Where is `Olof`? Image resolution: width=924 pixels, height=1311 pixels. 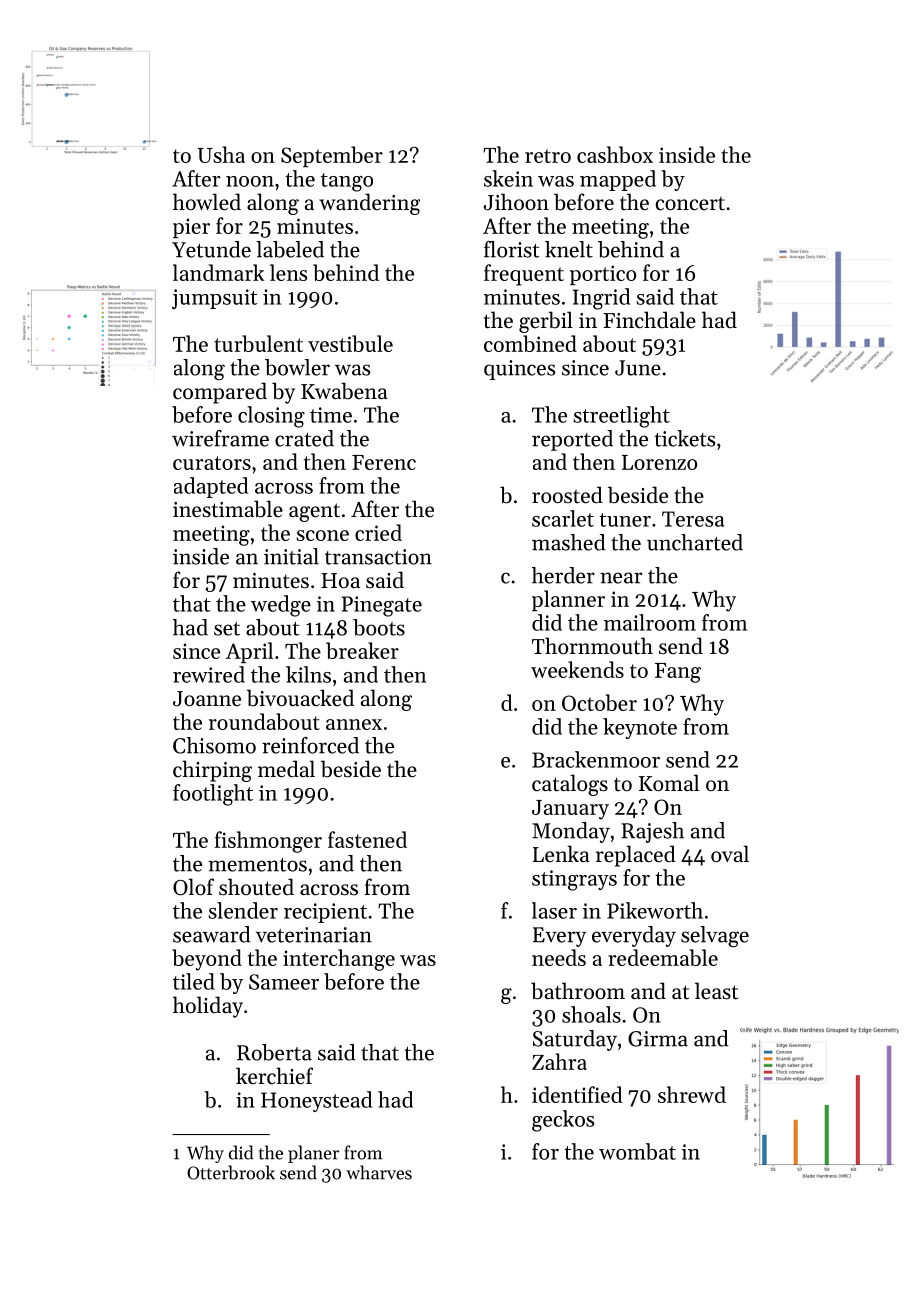
Olof is located at coordinates (193, 887).
